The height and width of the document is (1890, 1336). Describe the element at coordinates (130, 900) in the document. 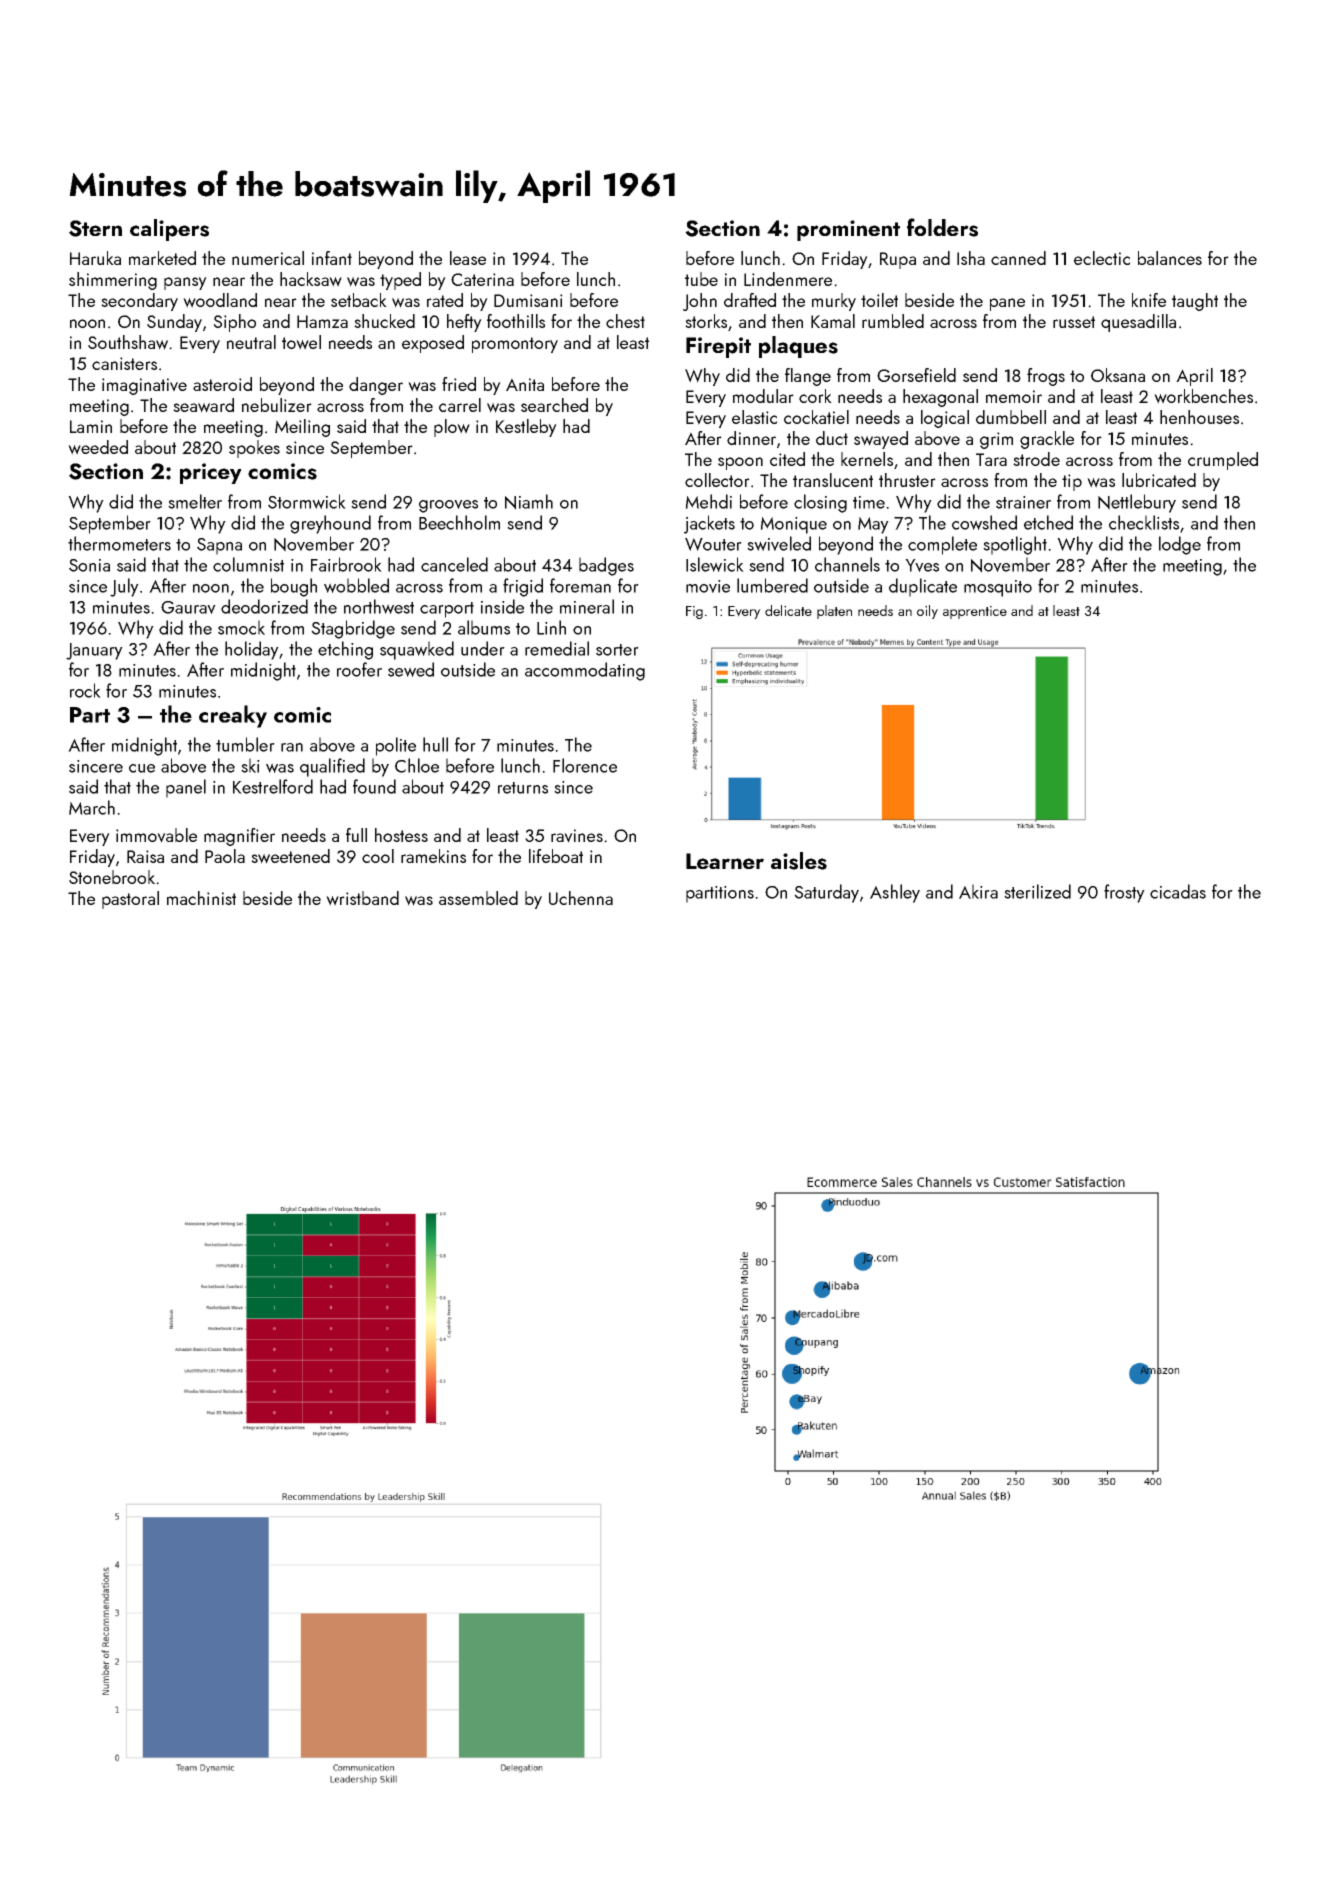

I see `pastoral` at that location.
